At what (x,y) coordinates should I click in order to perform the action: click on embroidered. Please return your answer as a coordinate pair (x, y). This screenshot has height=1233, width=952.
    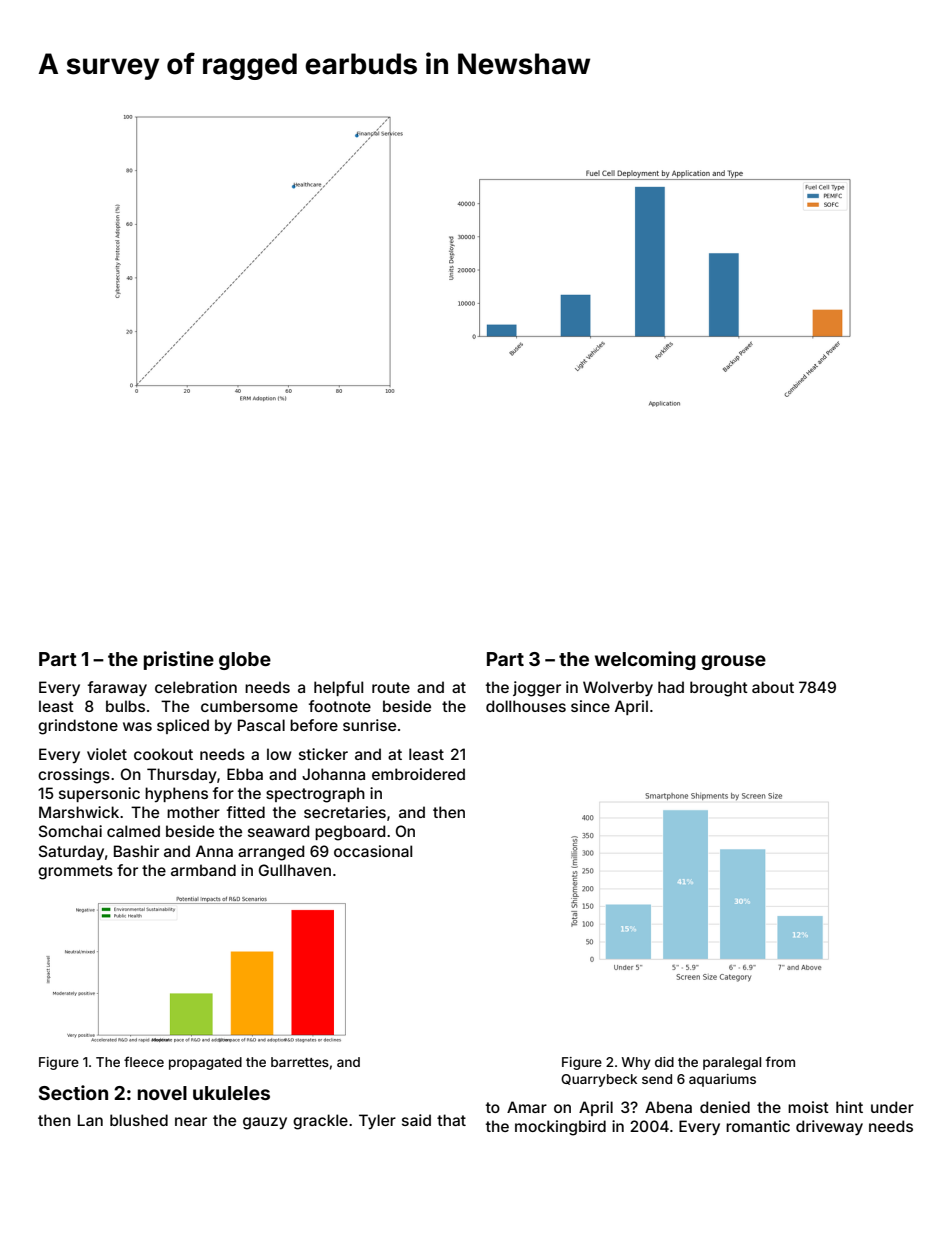
    Looking at the image, I should click on (418, 774).
